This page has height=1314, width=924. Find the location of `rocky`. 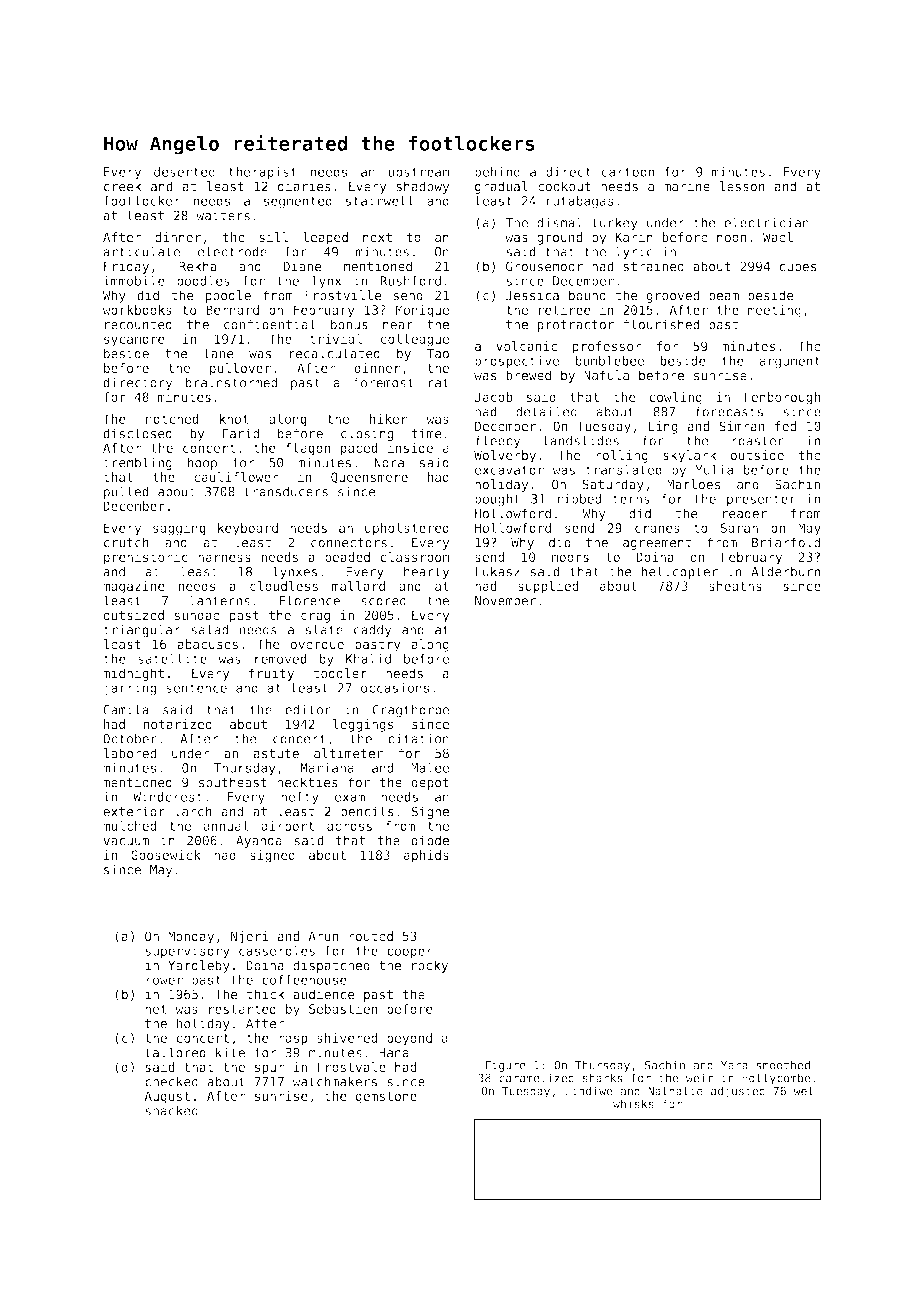

rocky is located at coordinates (430, 966).
